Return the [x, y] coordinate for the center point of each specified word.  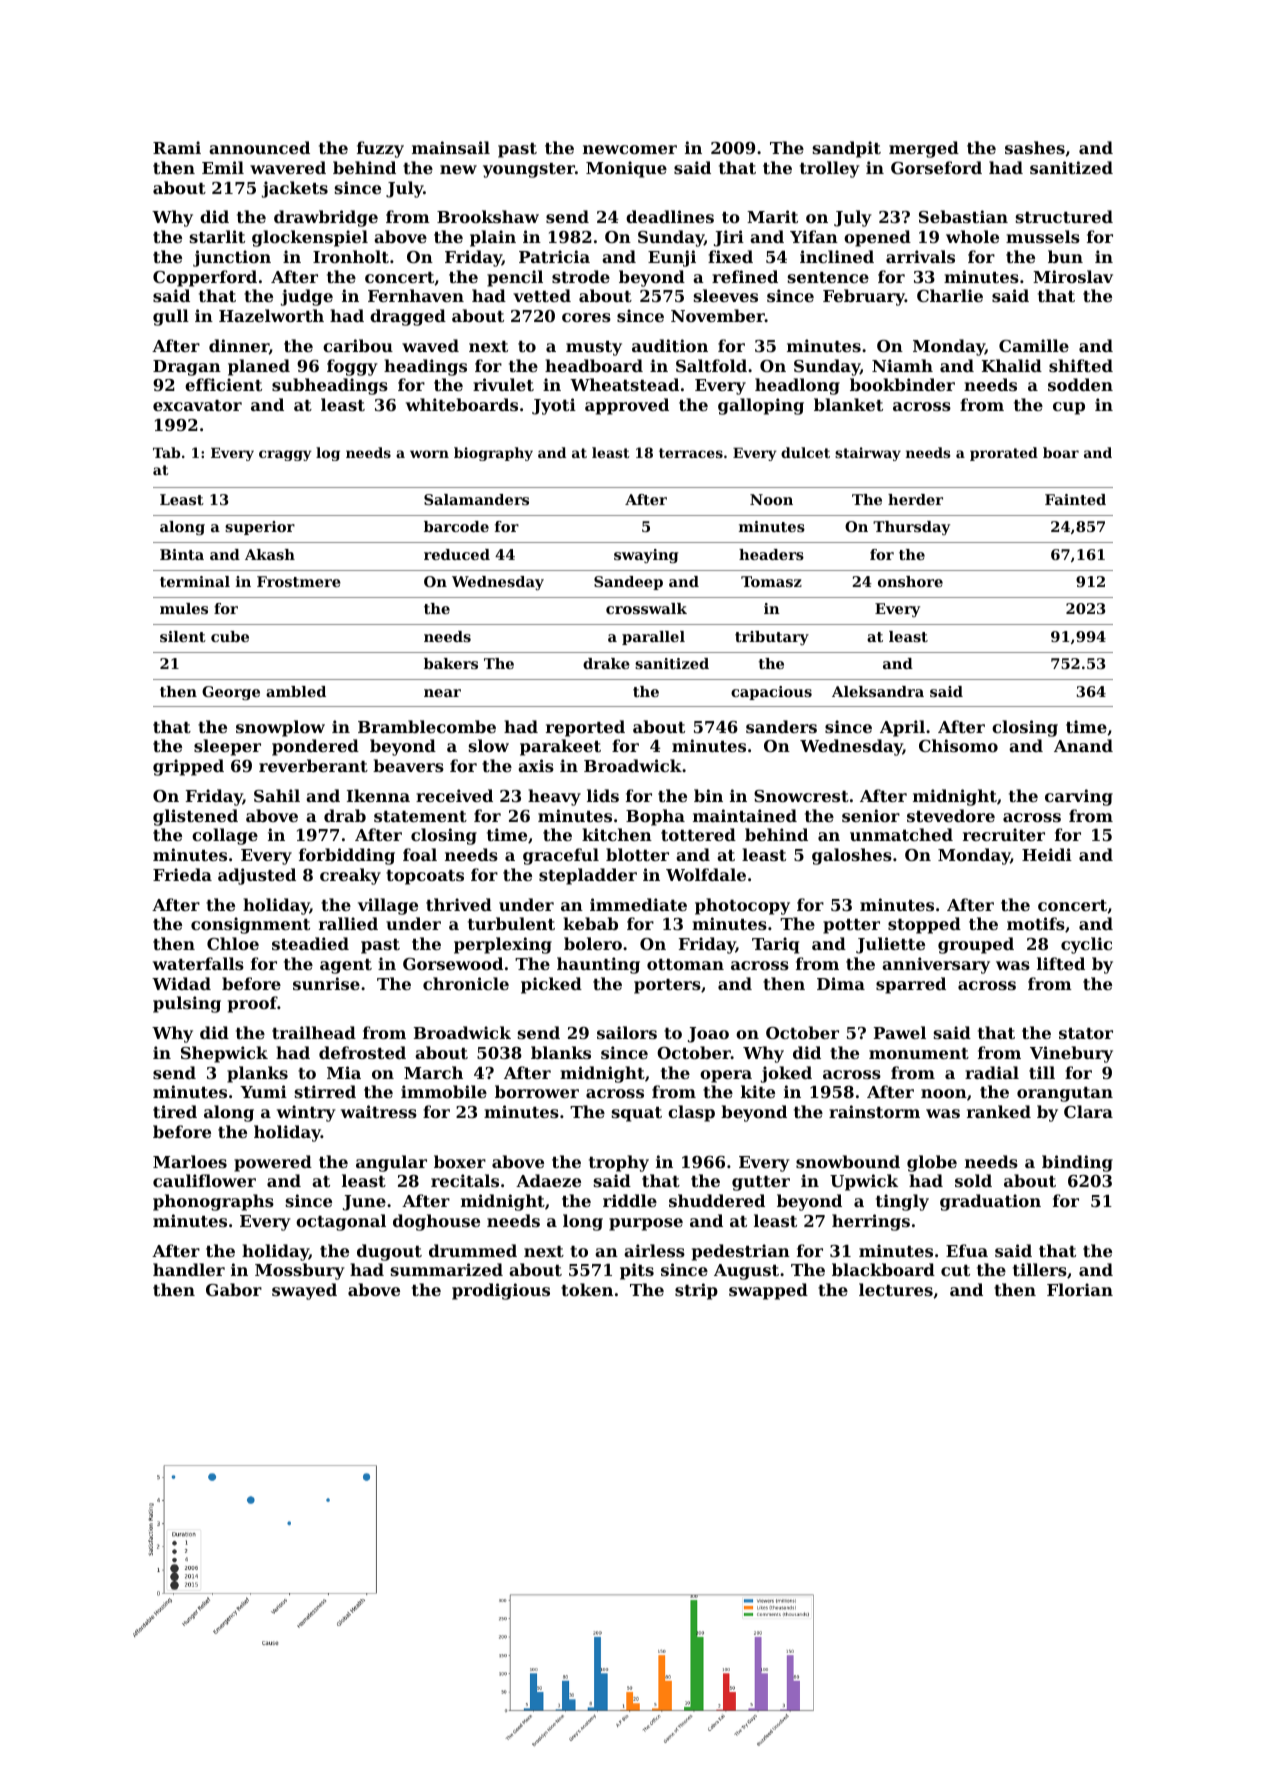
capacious [771, 693]
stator [1086, 1033]
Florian [1080, 1289]
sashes [1035, 147]
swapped [768, 1291]
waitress [379, 1111]
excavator [197, 405]
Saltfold [711, 365]
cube [230, 636]
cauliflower [204, 1180]
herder [915, 499]
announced [259, 147]
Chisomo [958, 745]
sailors [627, 1032]
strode [581, 276]
